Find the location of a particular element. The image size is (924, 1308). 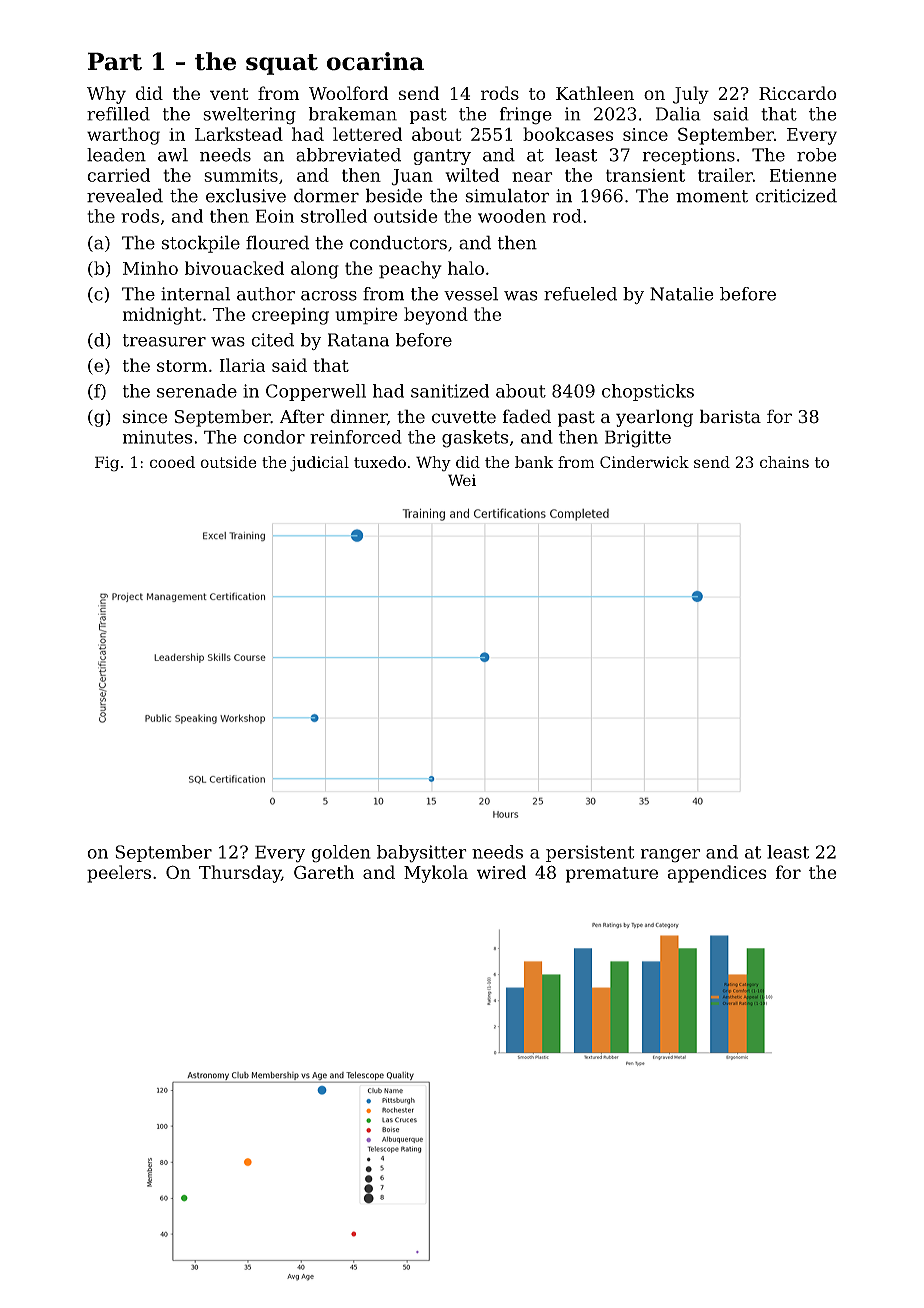

squat is located at coordinates (282, 64).
